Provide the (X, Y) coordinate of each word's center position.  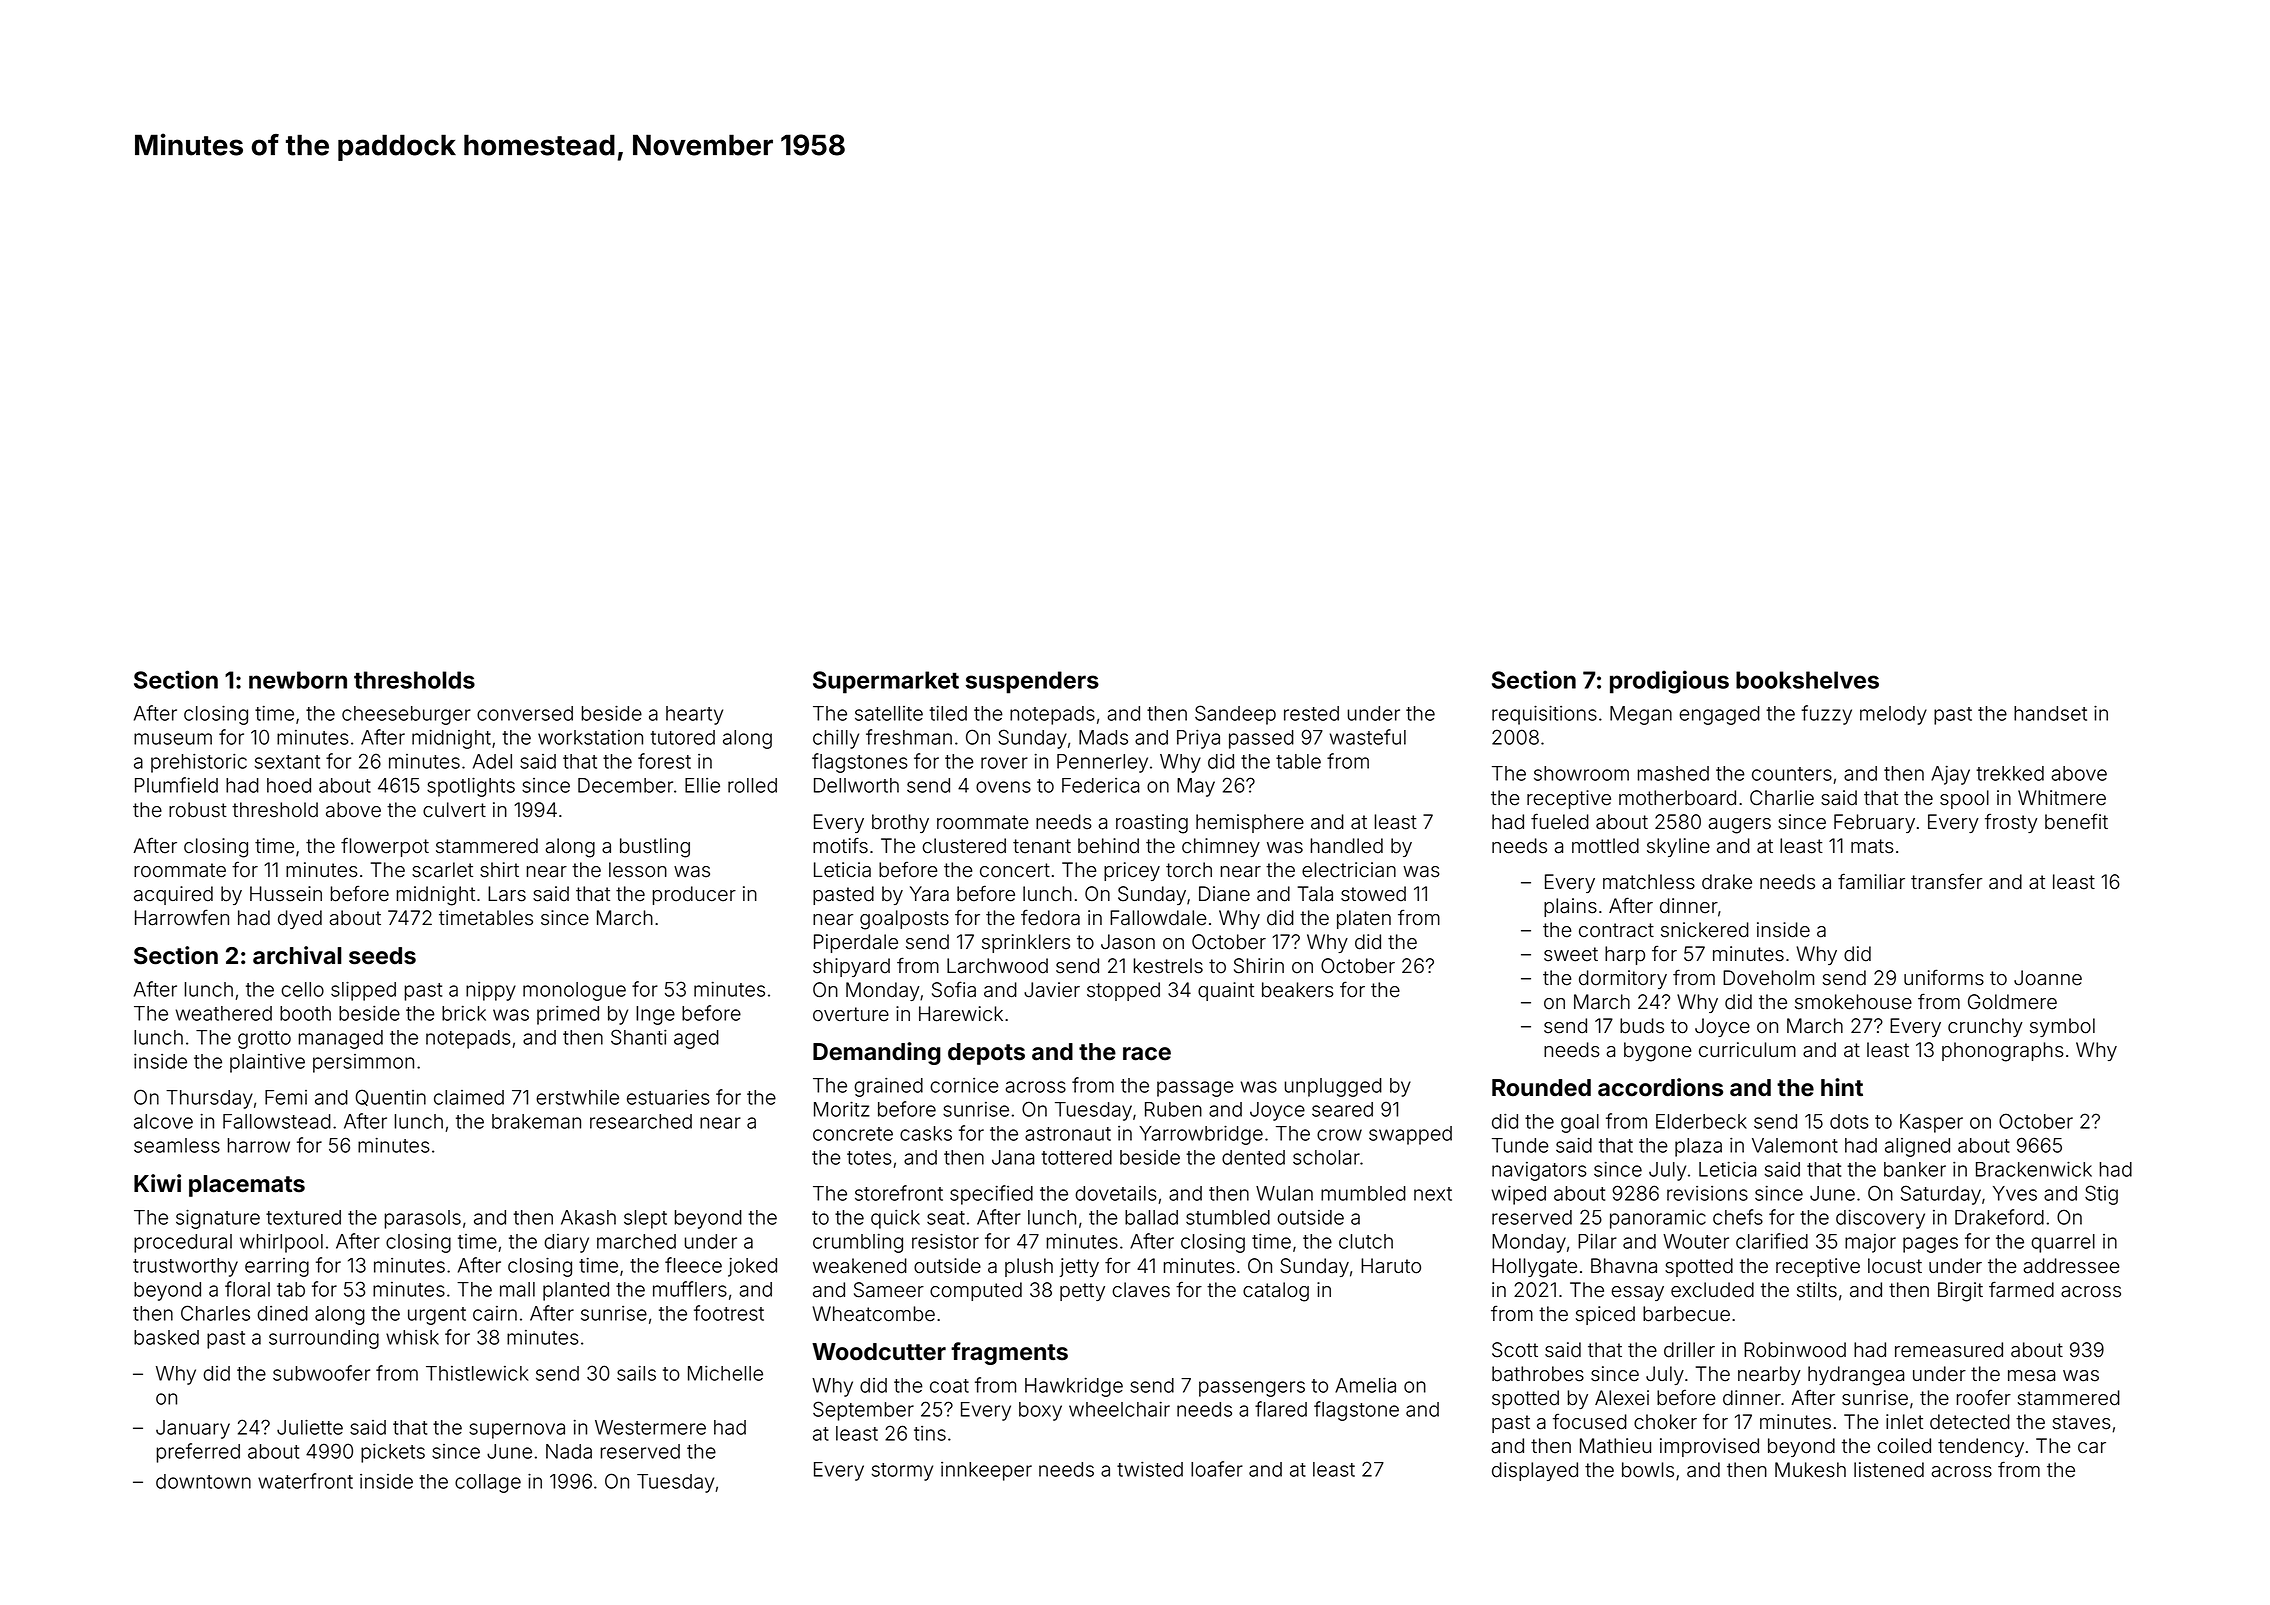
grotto (264, 1040)
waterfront (305, 1481)
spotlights (471, 787)
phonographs (2002, 1052)
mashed (1673, 773)
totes (869, 1158)
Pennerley (1102, 763)
